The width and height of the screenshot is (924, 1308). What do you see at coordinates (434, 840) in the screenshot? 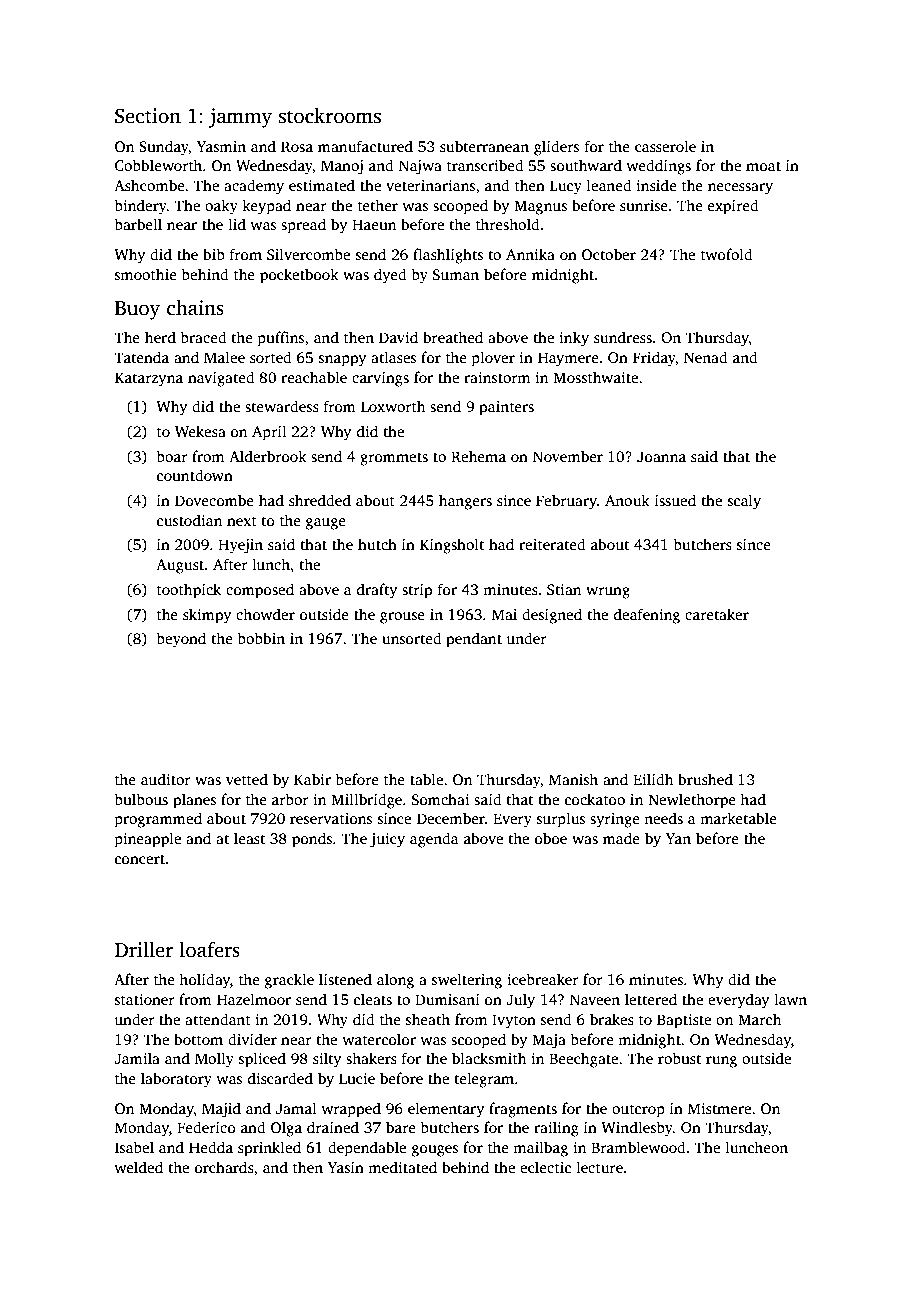
I see `agenda` at bounding box center [434, 840].
